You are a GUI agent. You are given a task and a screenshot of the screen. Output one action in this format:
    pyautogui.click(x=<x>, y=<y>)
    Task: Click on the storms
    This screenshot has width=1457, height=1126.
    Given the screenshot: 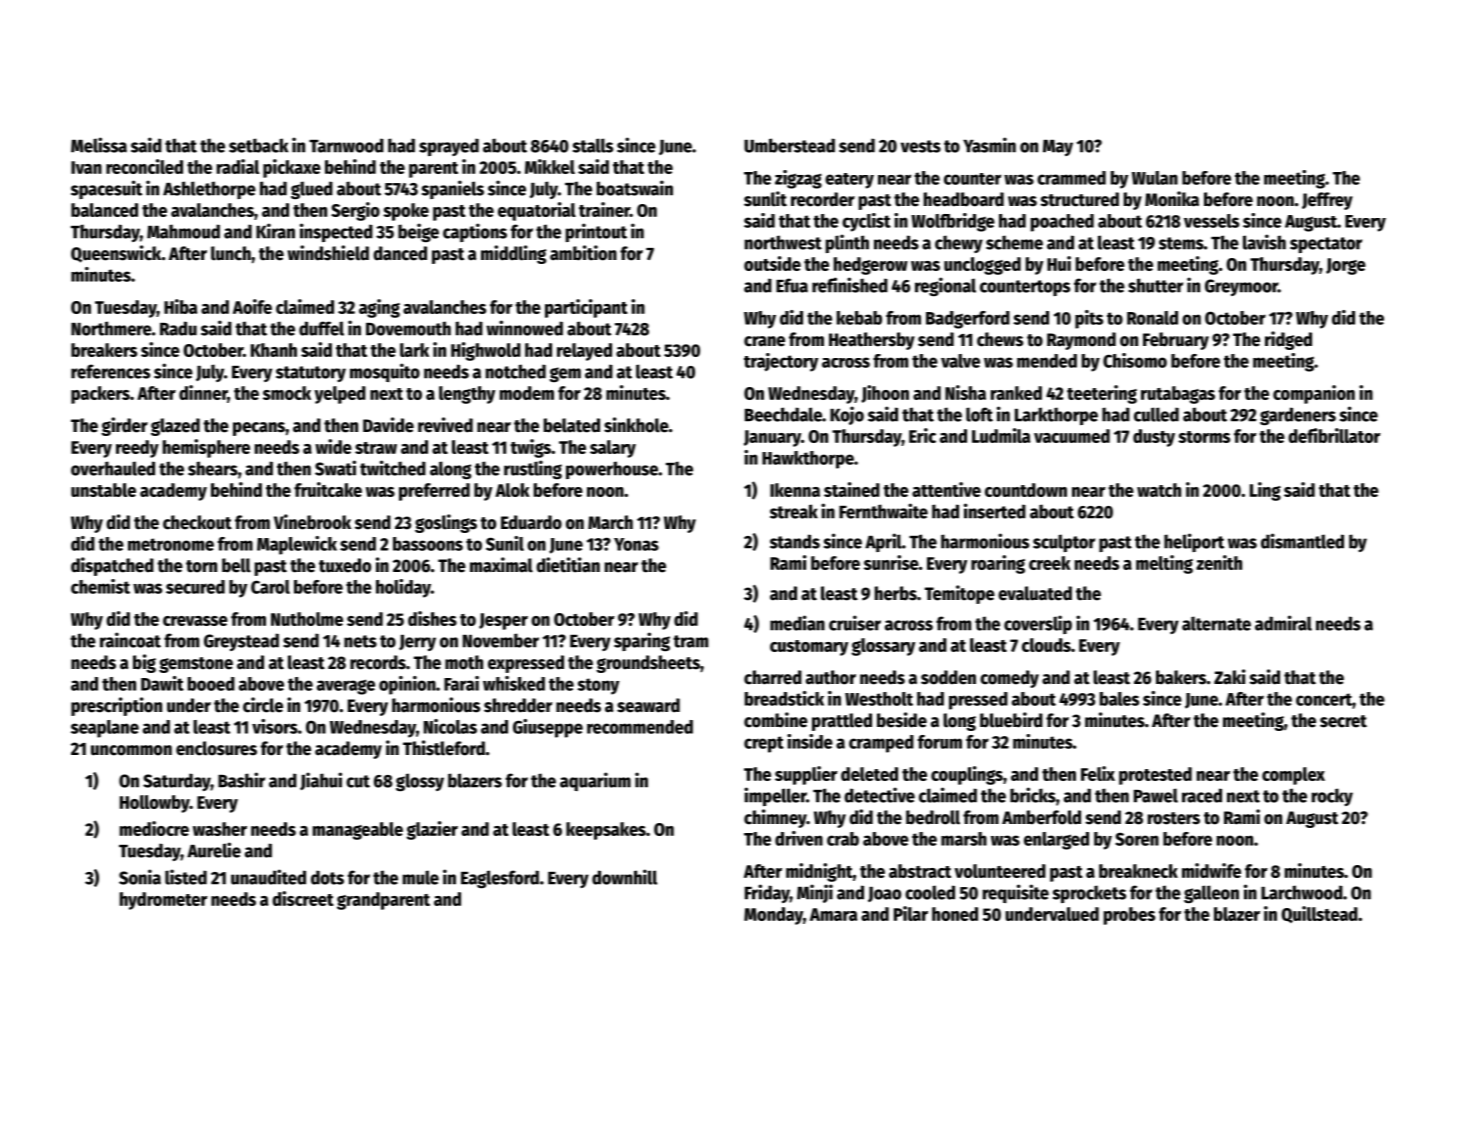 What is the action you would take?
    pyautogui.click(x=1204, y=437)
